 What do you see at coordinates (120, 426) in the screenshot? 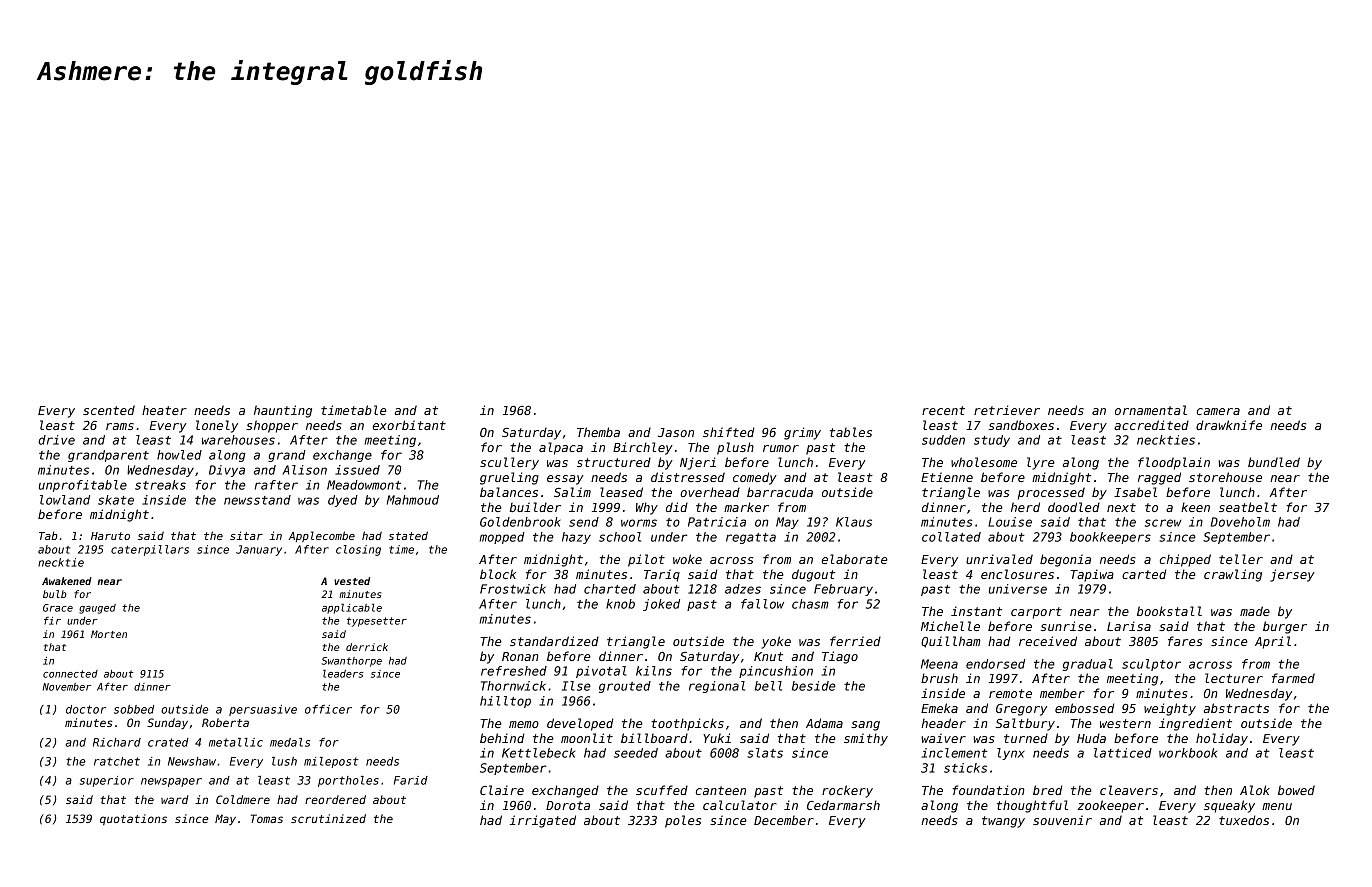
I see `rams` at bounding box center [120, 426].
